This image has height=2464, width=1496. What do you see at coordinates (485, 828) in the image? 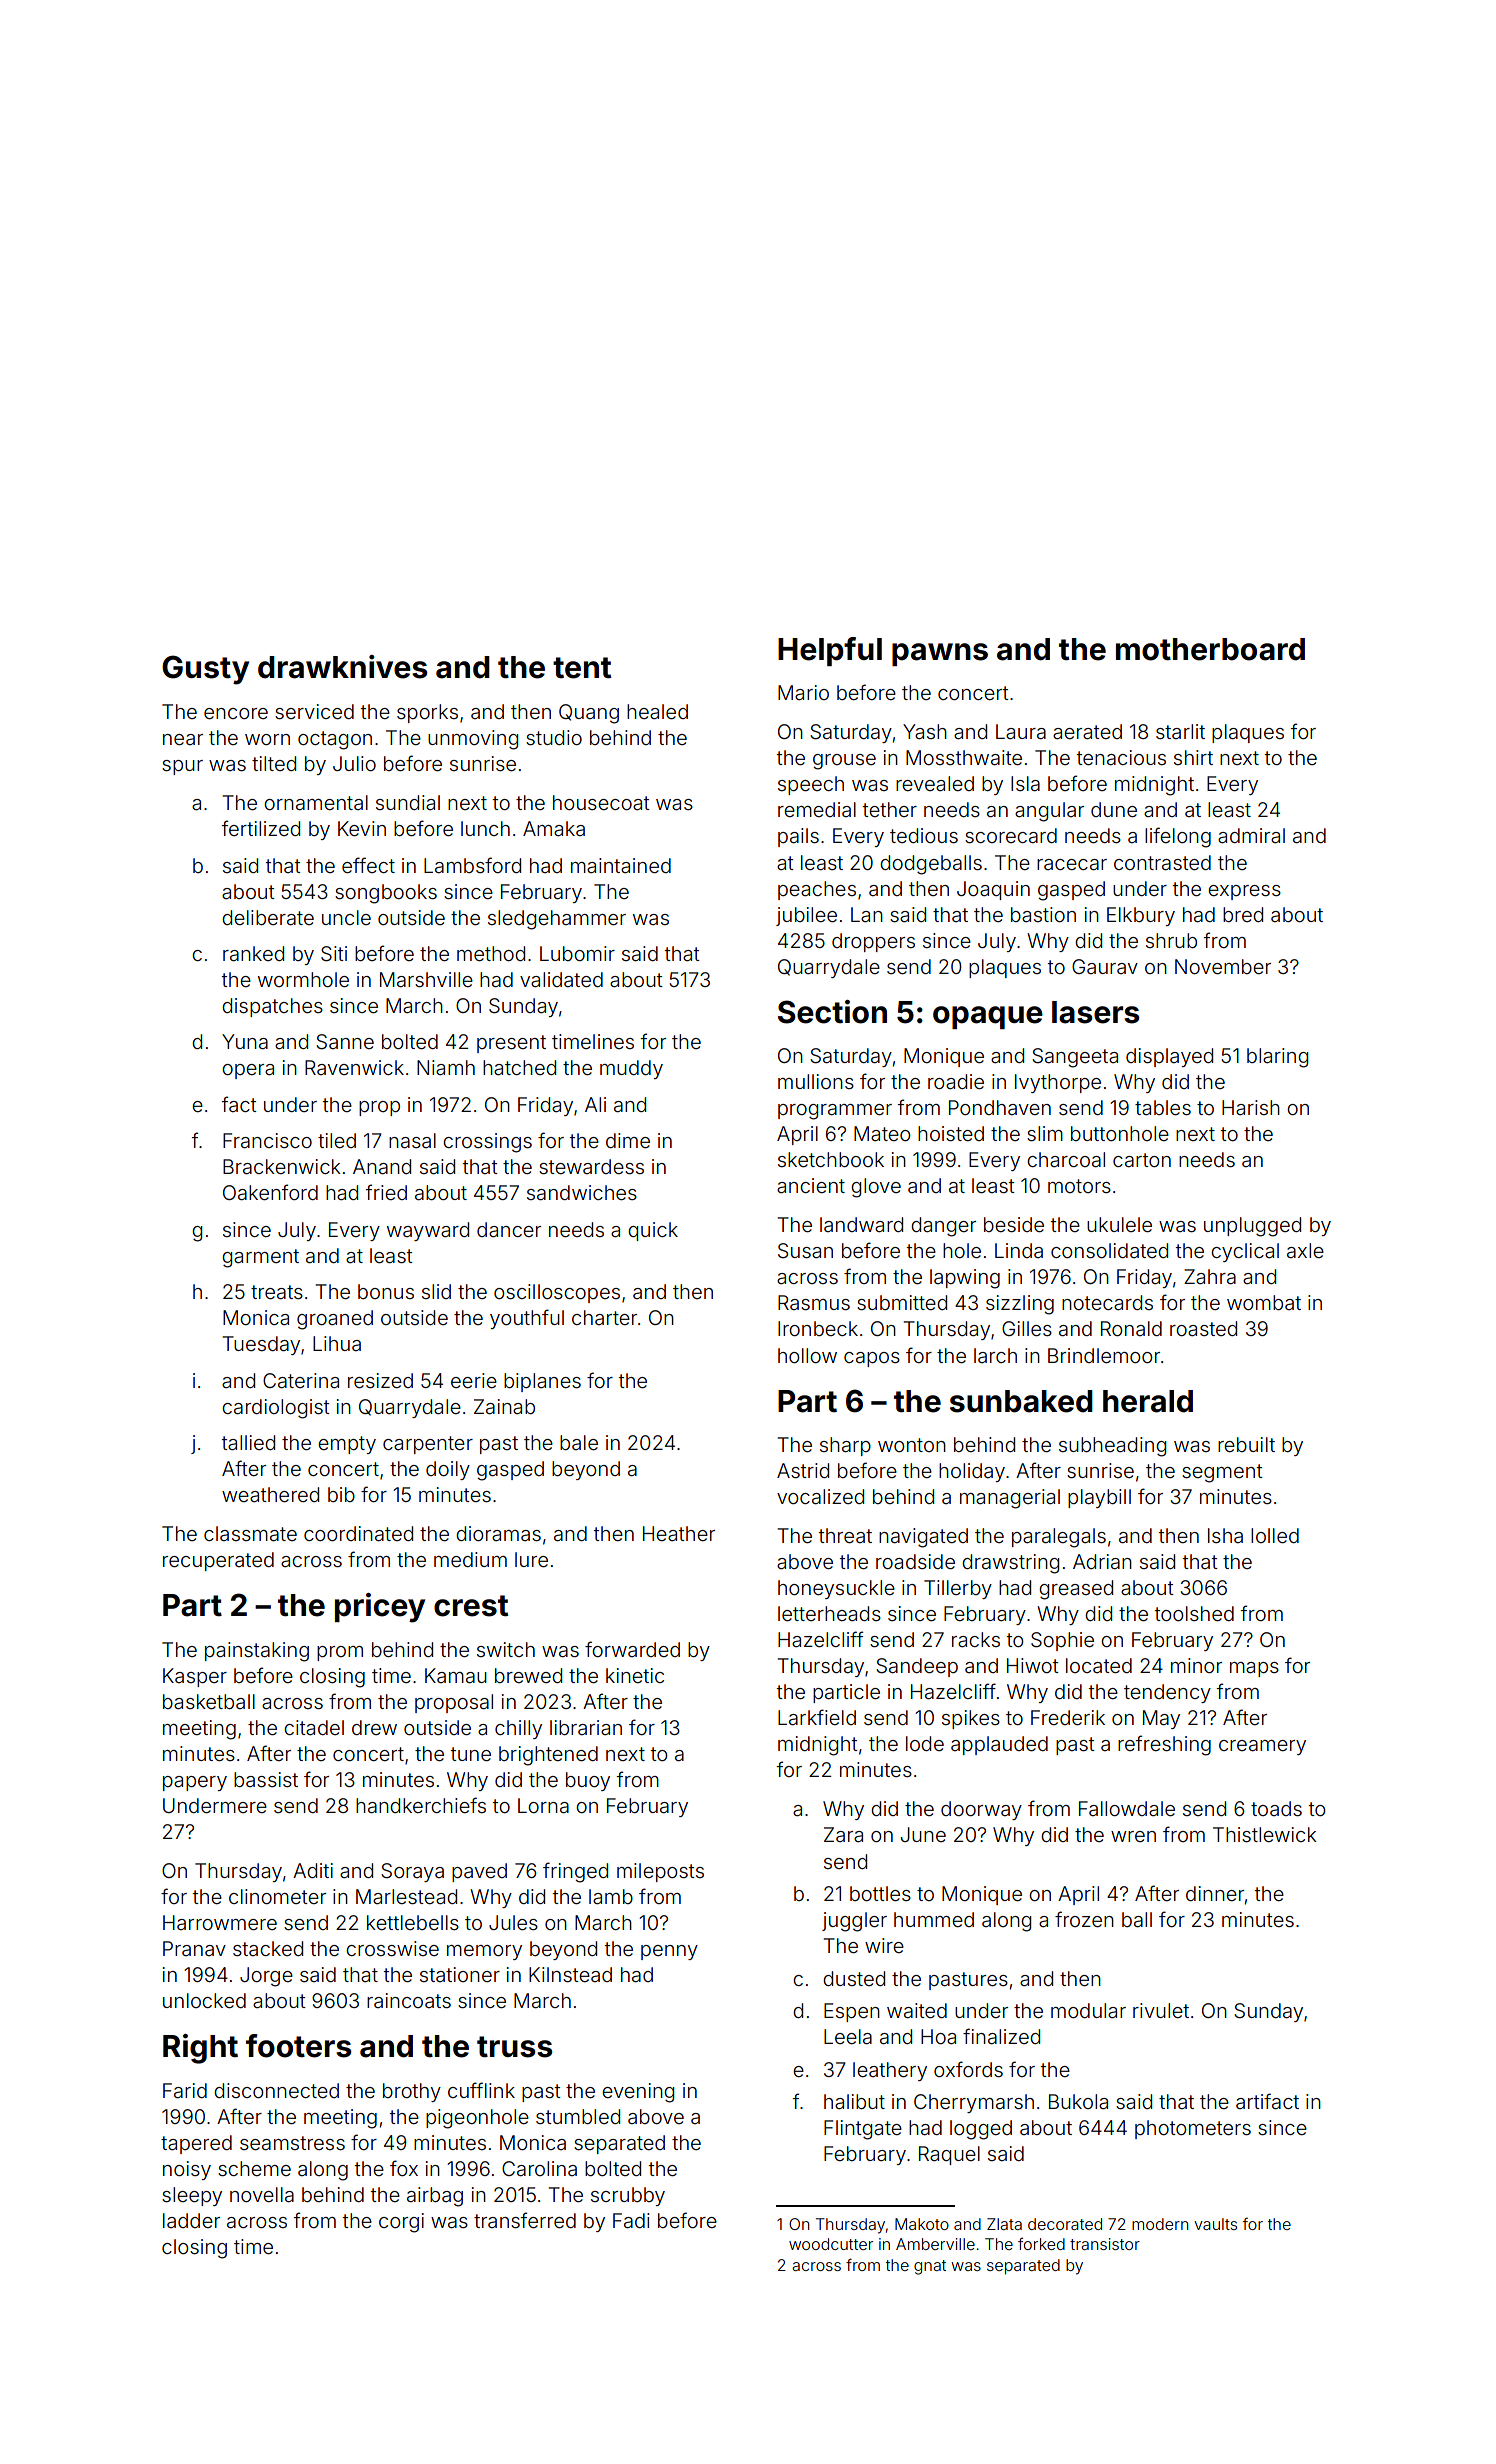
I see `lunch` at bounding box center [485, 828].
